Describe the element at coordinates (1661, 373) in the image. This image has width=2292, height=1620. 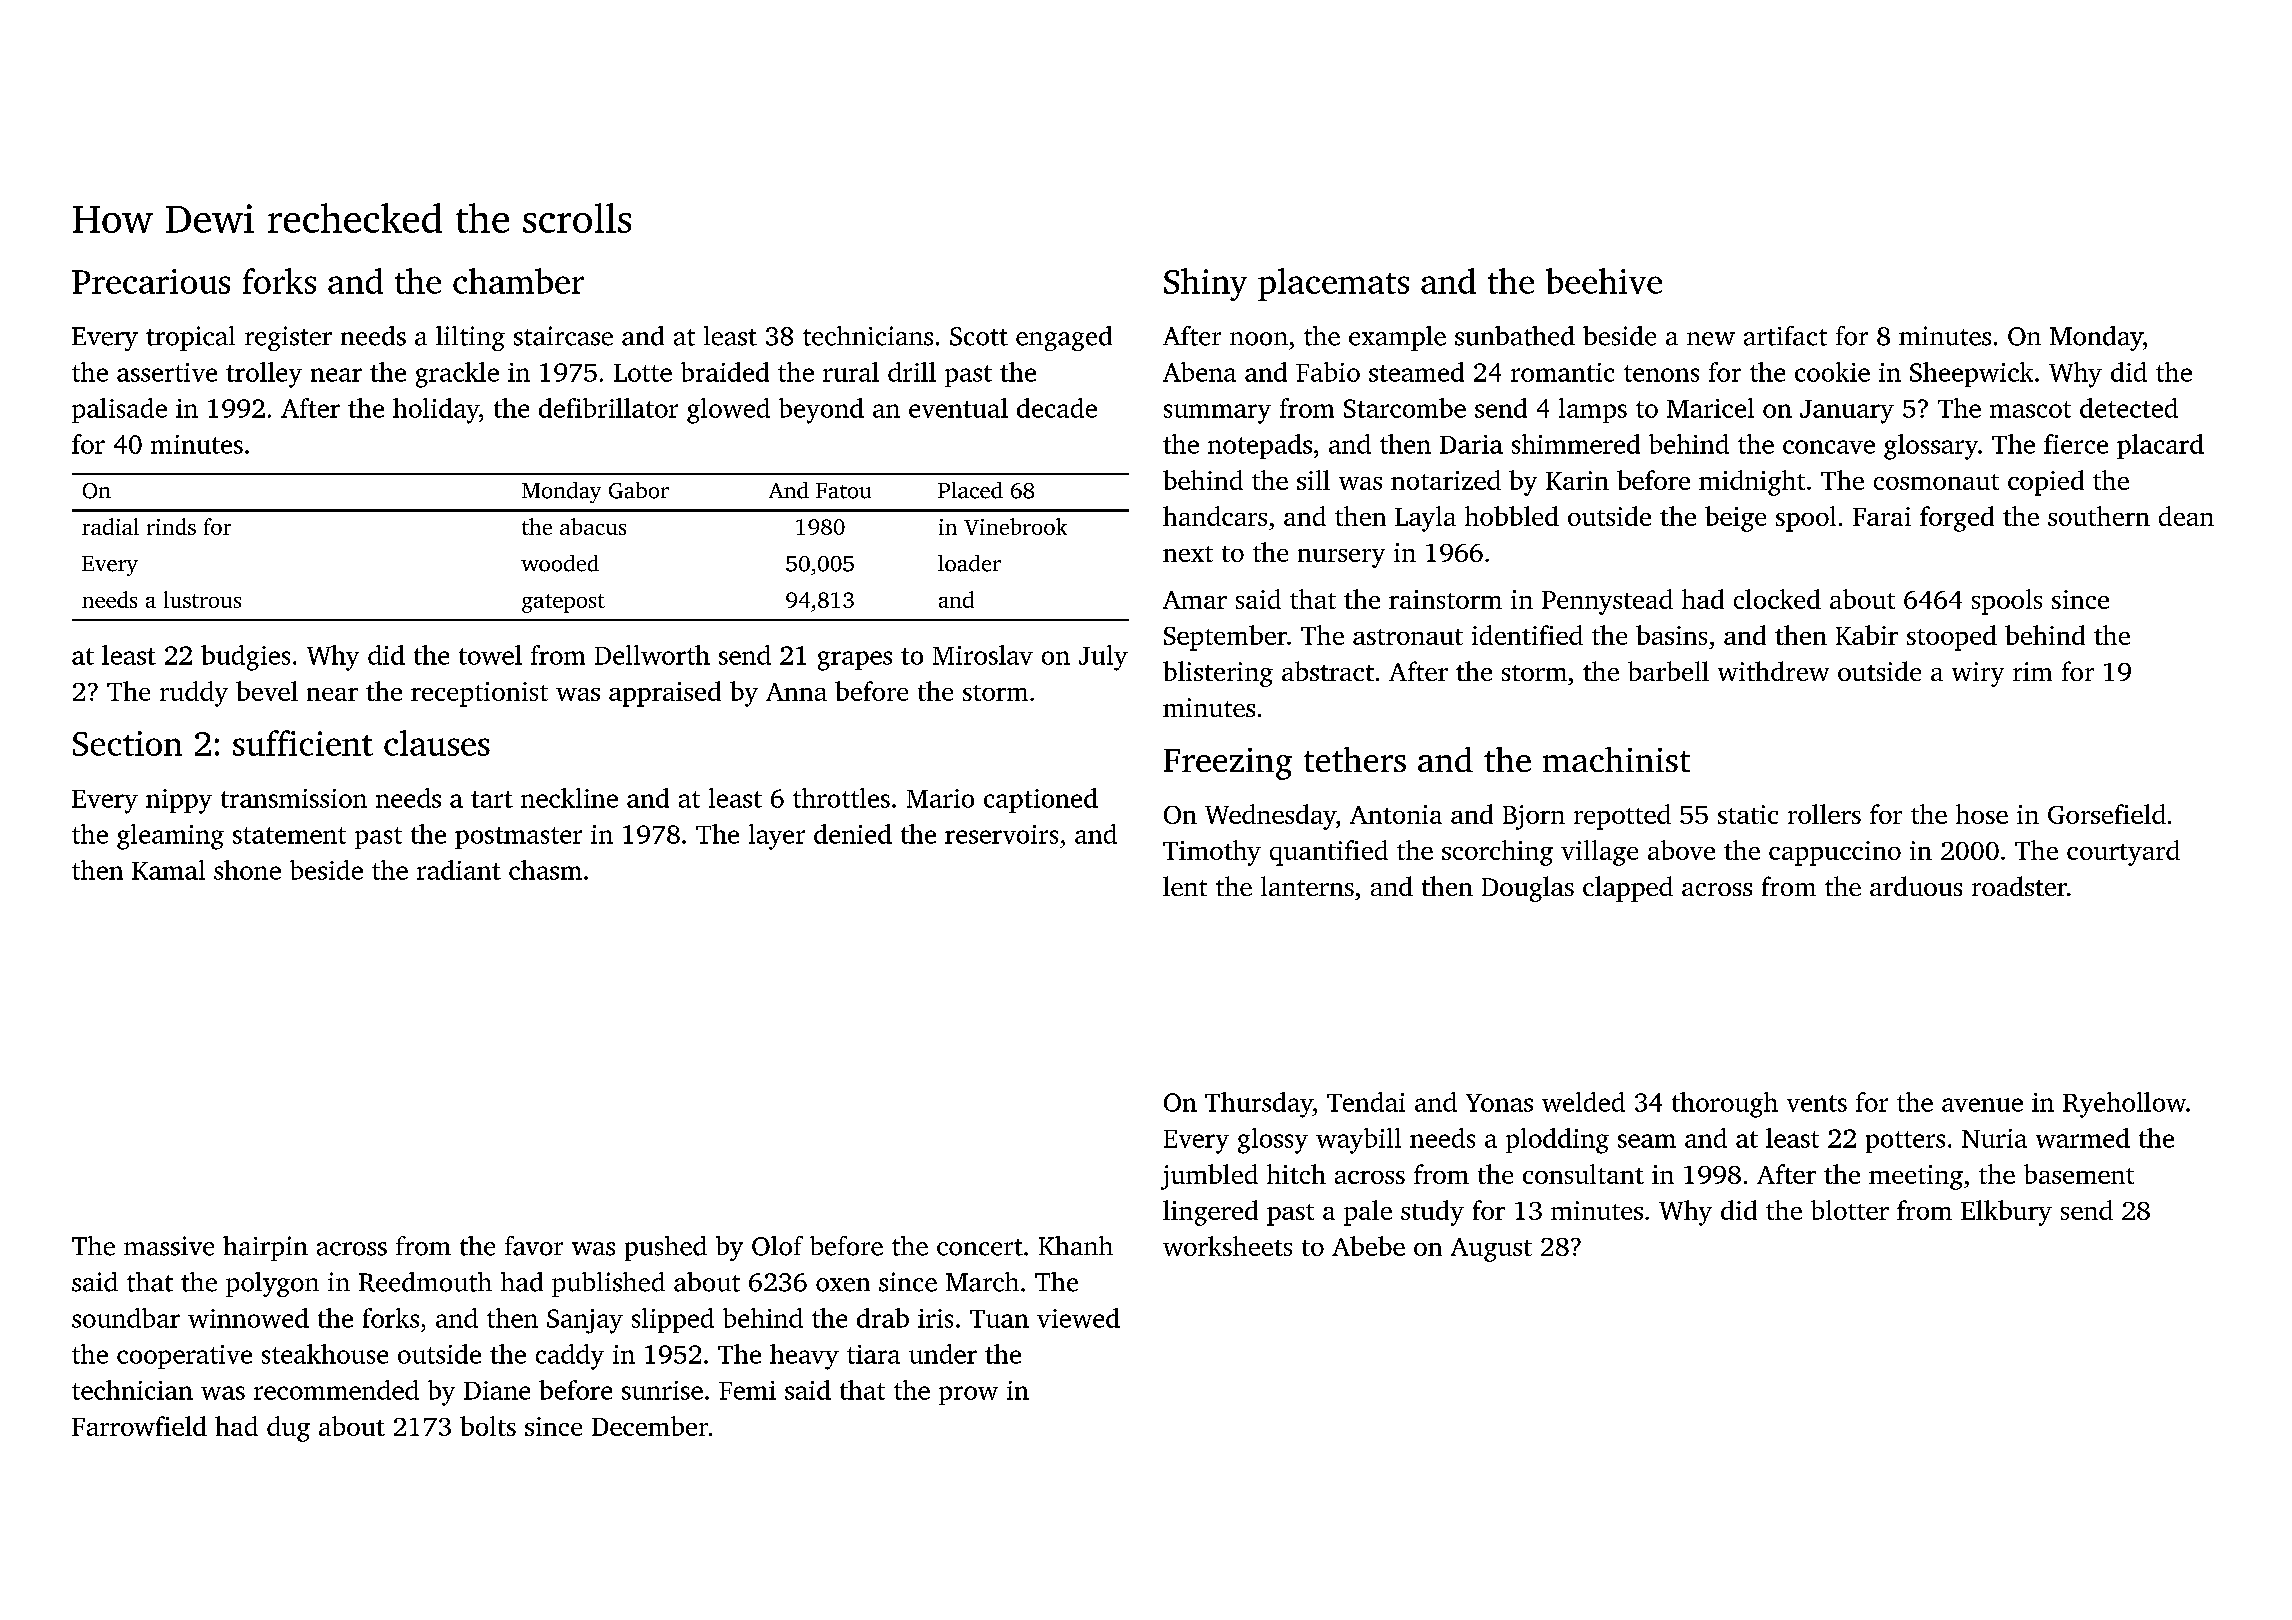
I see `tenons` at that location.
